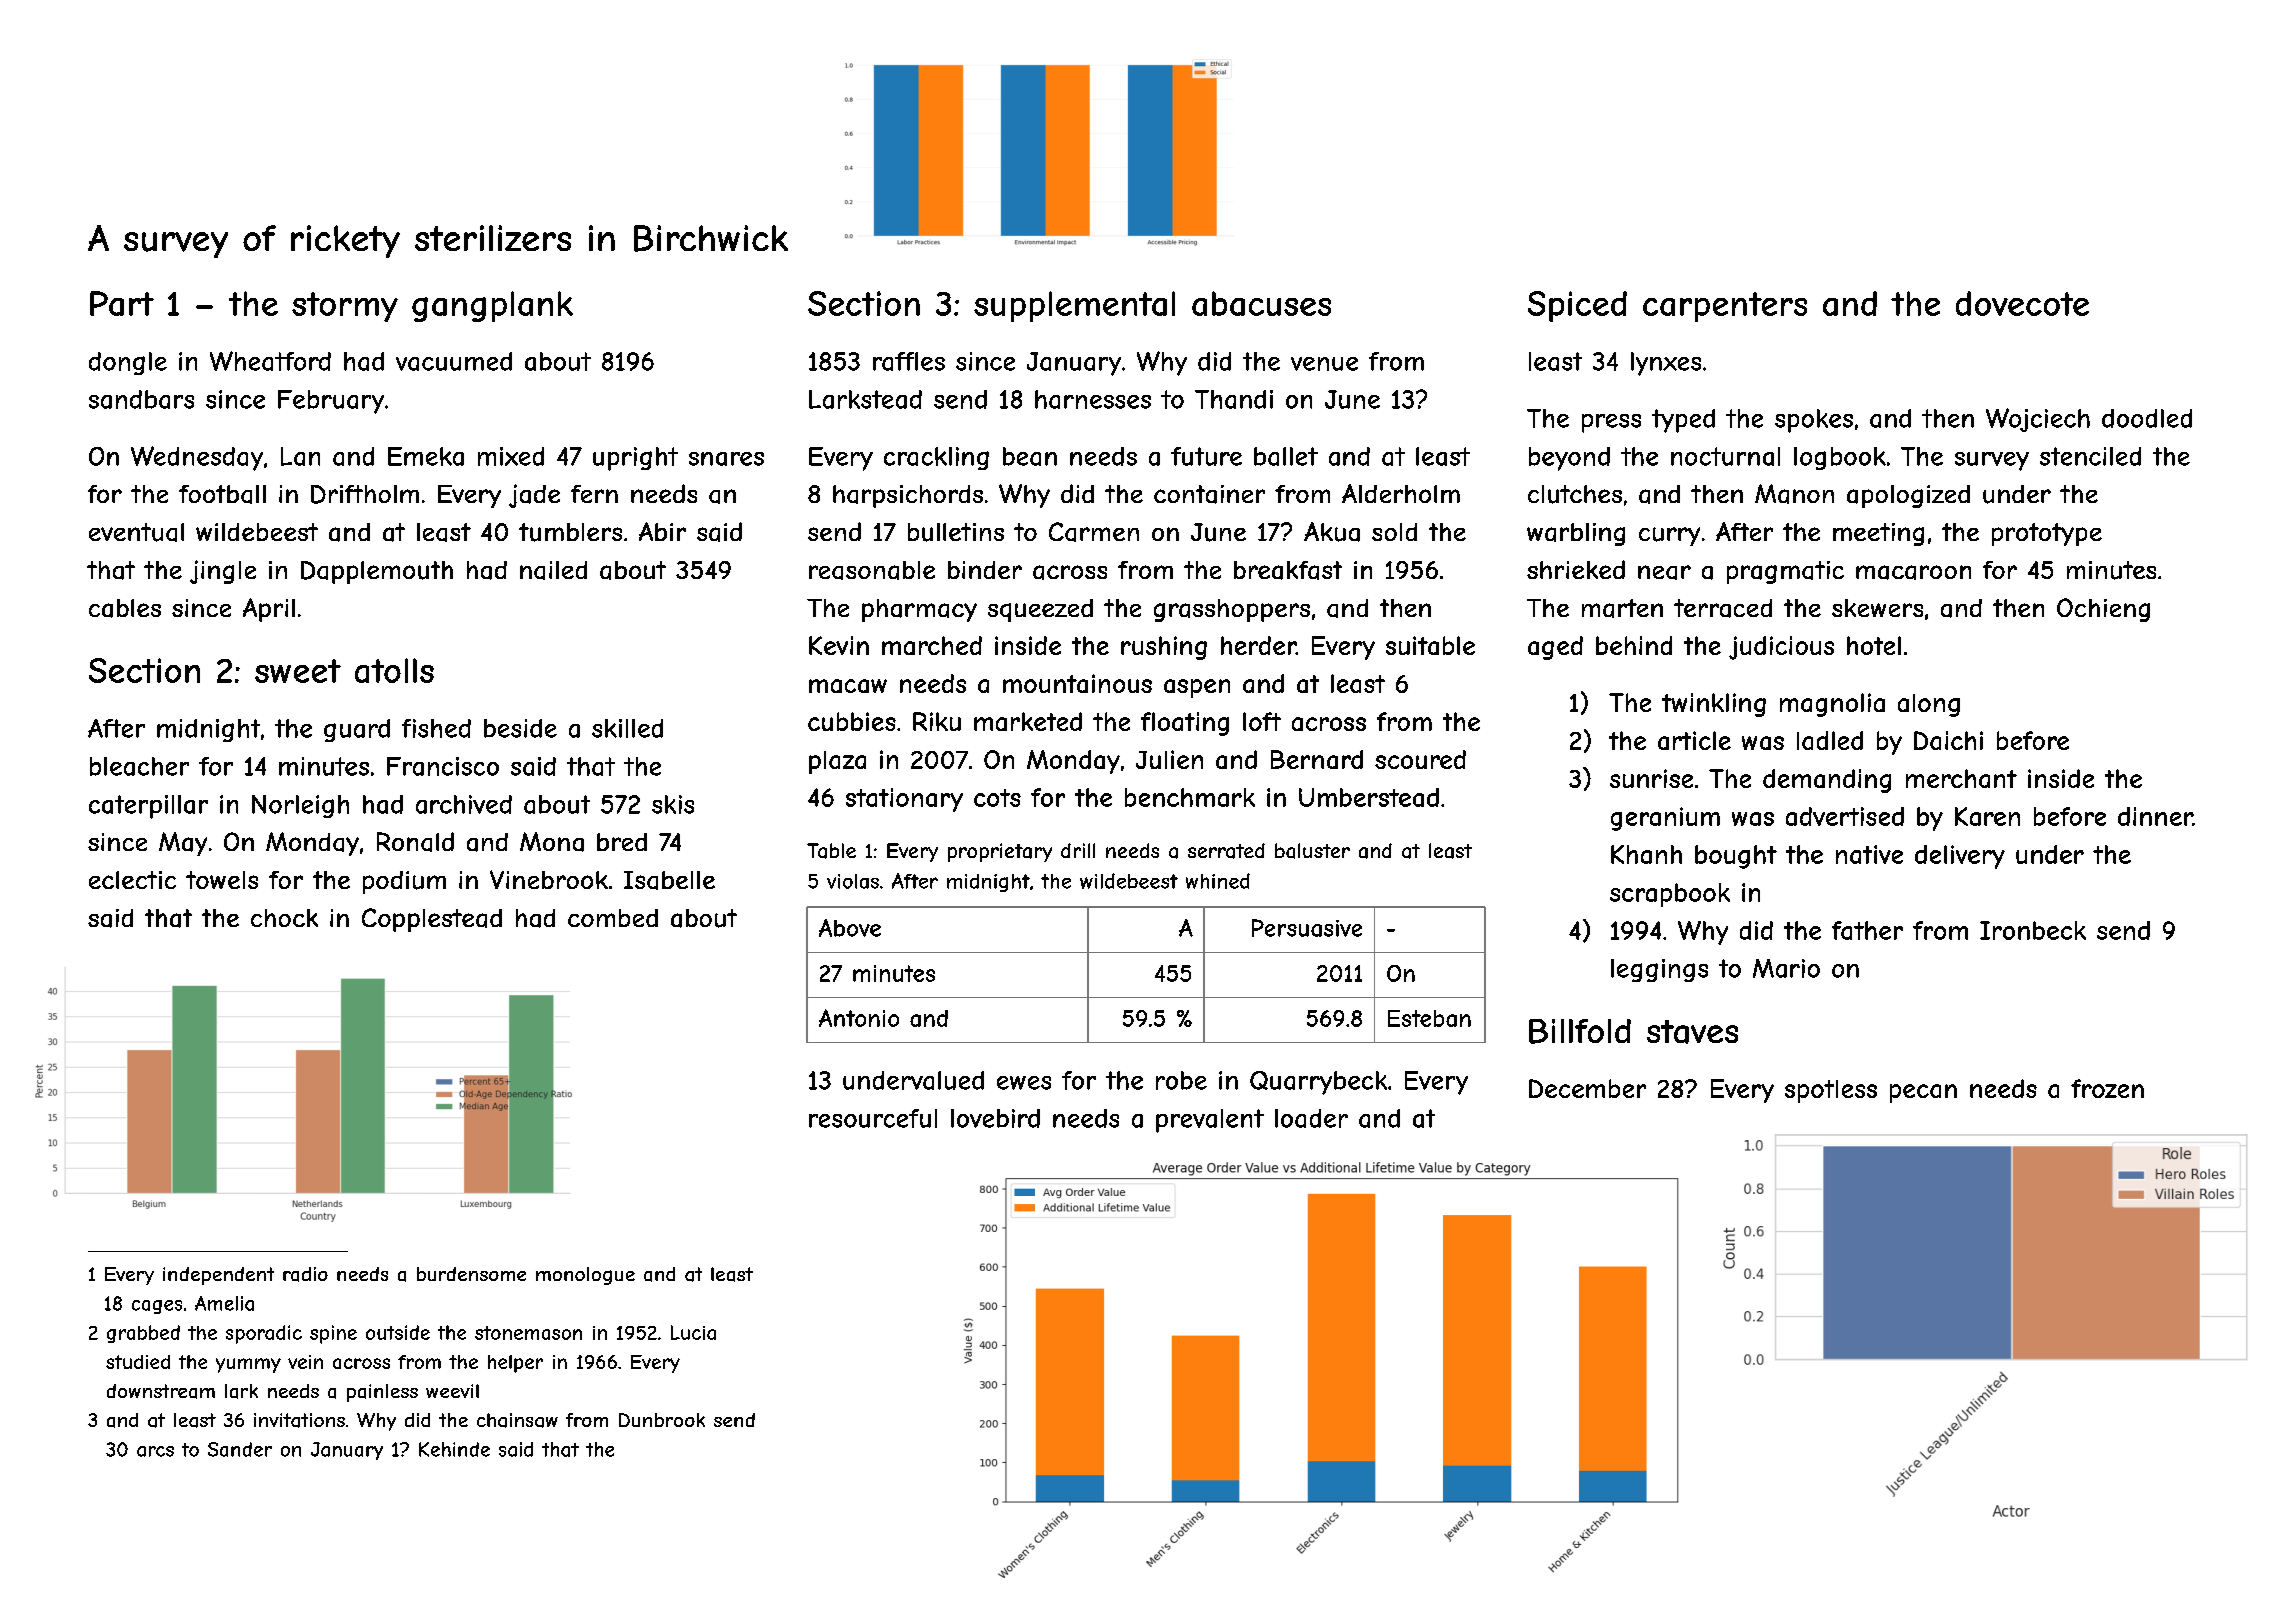 The height and width of the screenshot is (1620, 2292). What do you see at coordinates (155, 1451) in the screenshot?
I see `arcs` at bounding box center [155, 1451].
